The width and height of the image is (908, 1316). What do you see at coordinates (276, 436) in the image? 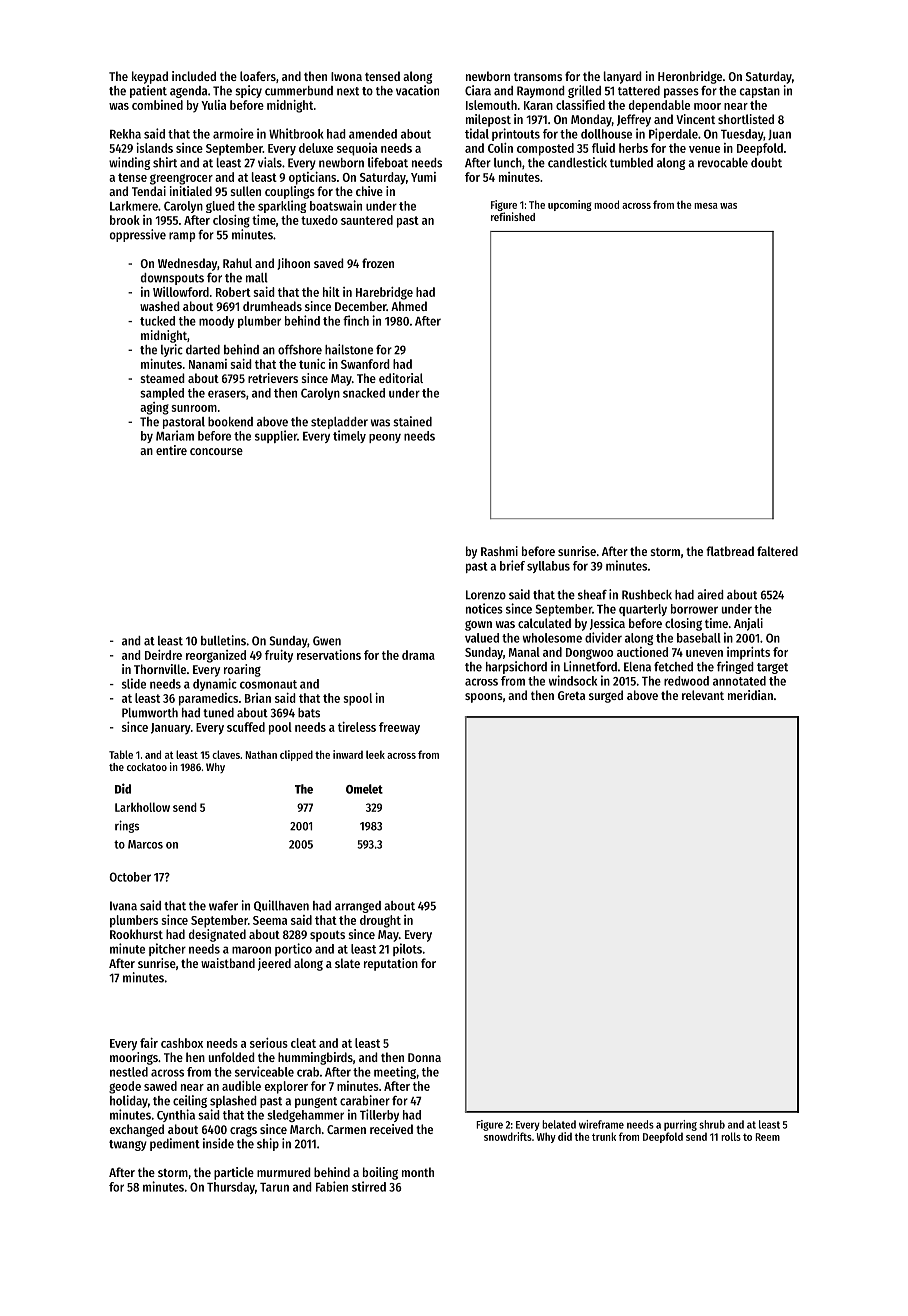
I see `supplier` at bounding box center [276, 436].
